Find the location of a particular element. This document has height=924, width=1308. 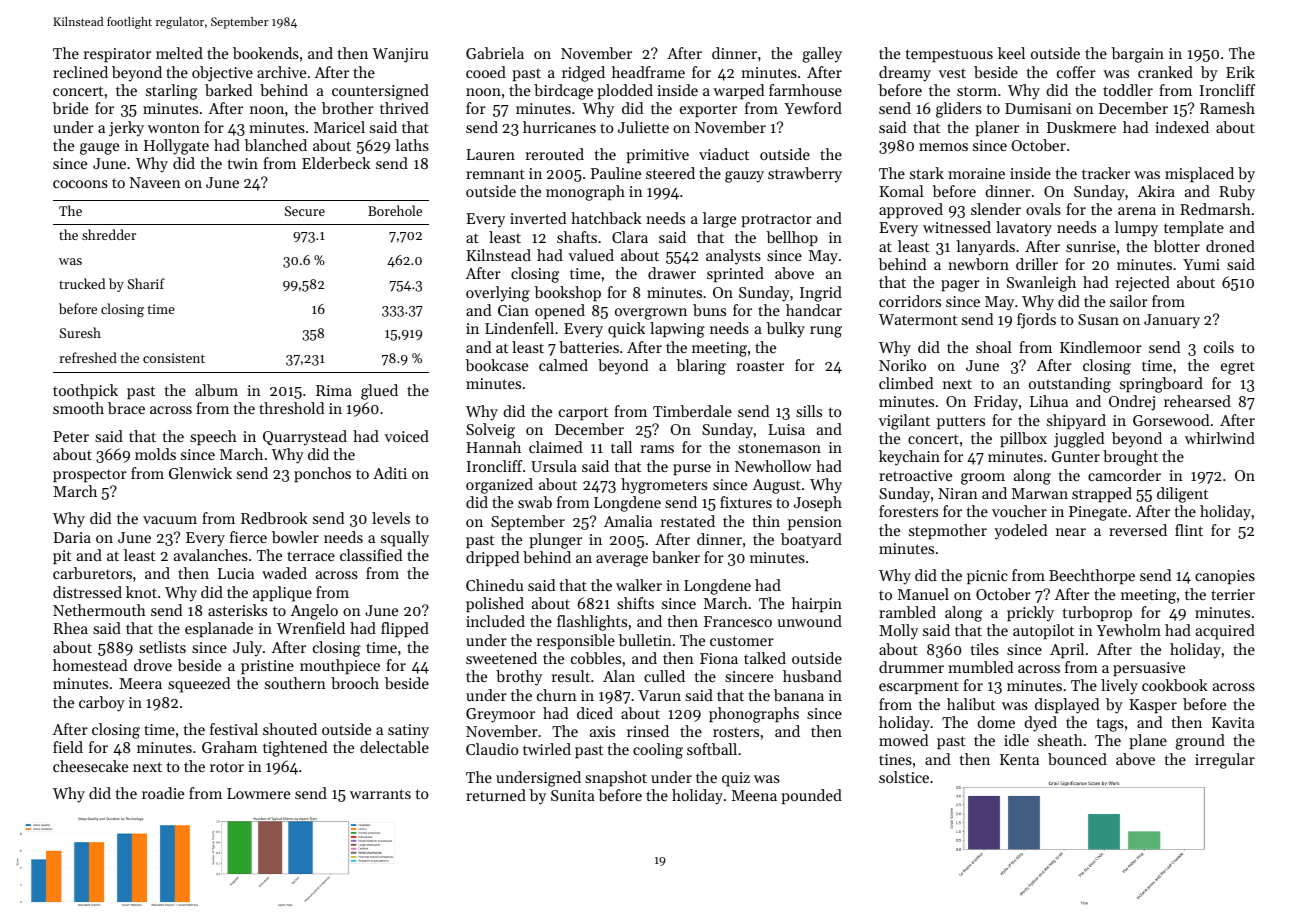

respirator is located at coordinates (117, 55).
